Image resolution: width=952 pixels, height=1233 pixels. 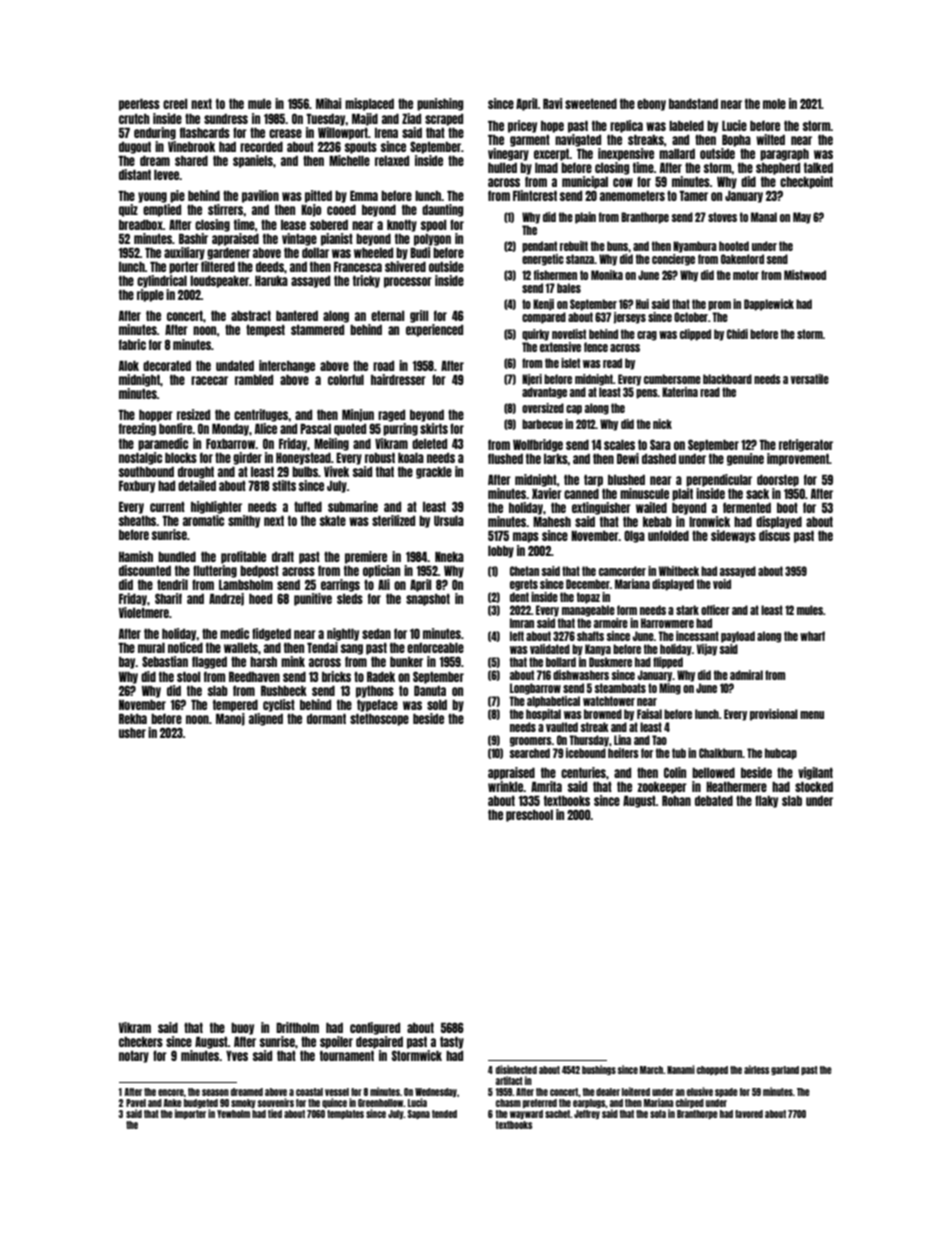 What do you see at coordinates (695, 247) in the document?
I see `Nyambura` at bounding box center [695, 247].
